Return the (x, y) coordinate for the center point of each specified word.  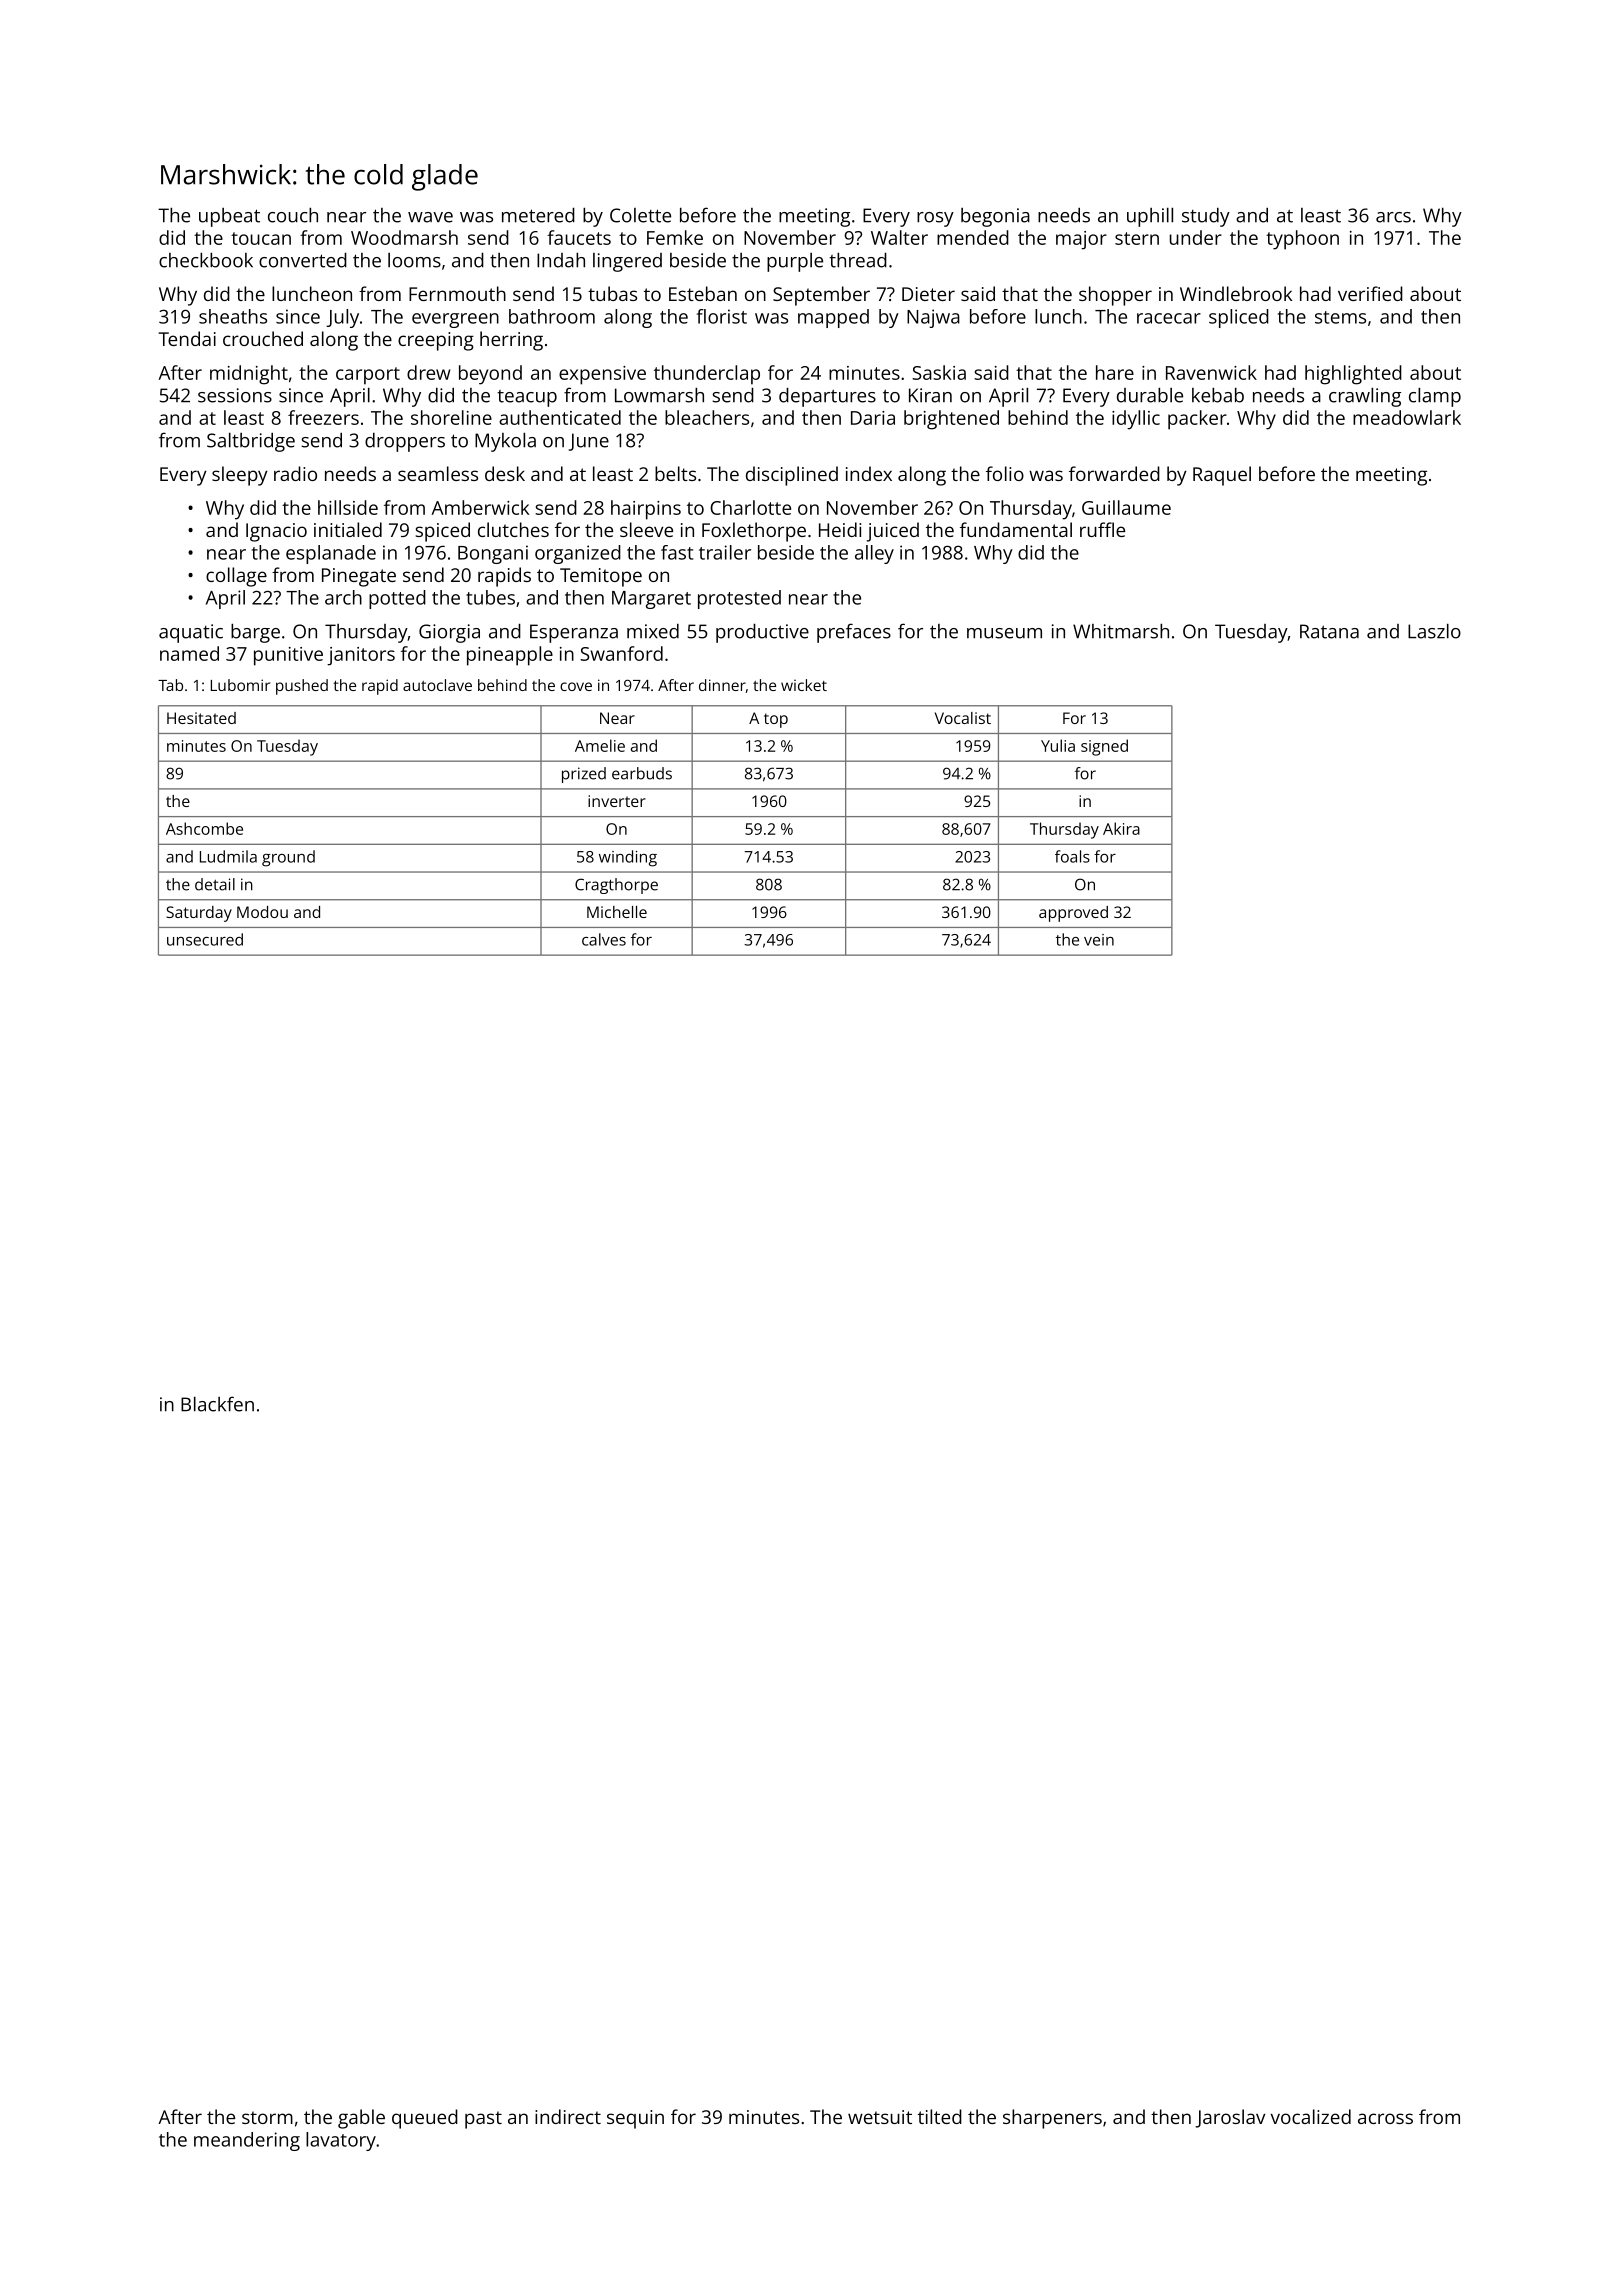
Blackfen (217, 1404)
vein (1099, 940)
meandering (247, 2141)
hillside (348, 507)
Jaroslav (1230, 2118)
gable (361, 2119)
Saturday (199, 914)
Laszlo (1434, 631)
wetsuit (880, 2117)
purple (795, 262)
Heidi (840, 529)
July (343, 318)
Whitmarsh (1121, 631)
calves (604, 939)
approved (1073, 914)
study (1206, 217)
